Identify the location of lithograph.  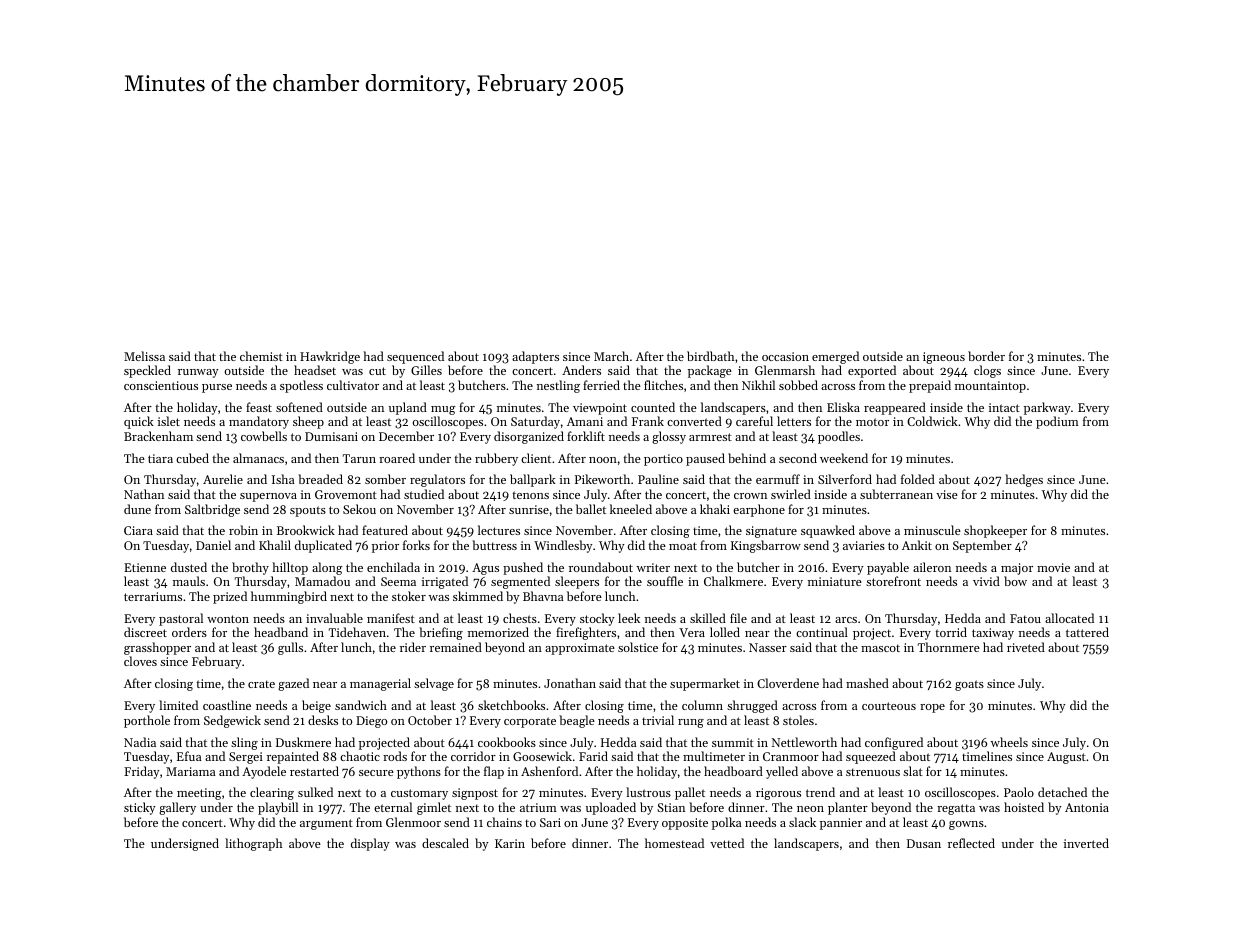
(253, 844).
